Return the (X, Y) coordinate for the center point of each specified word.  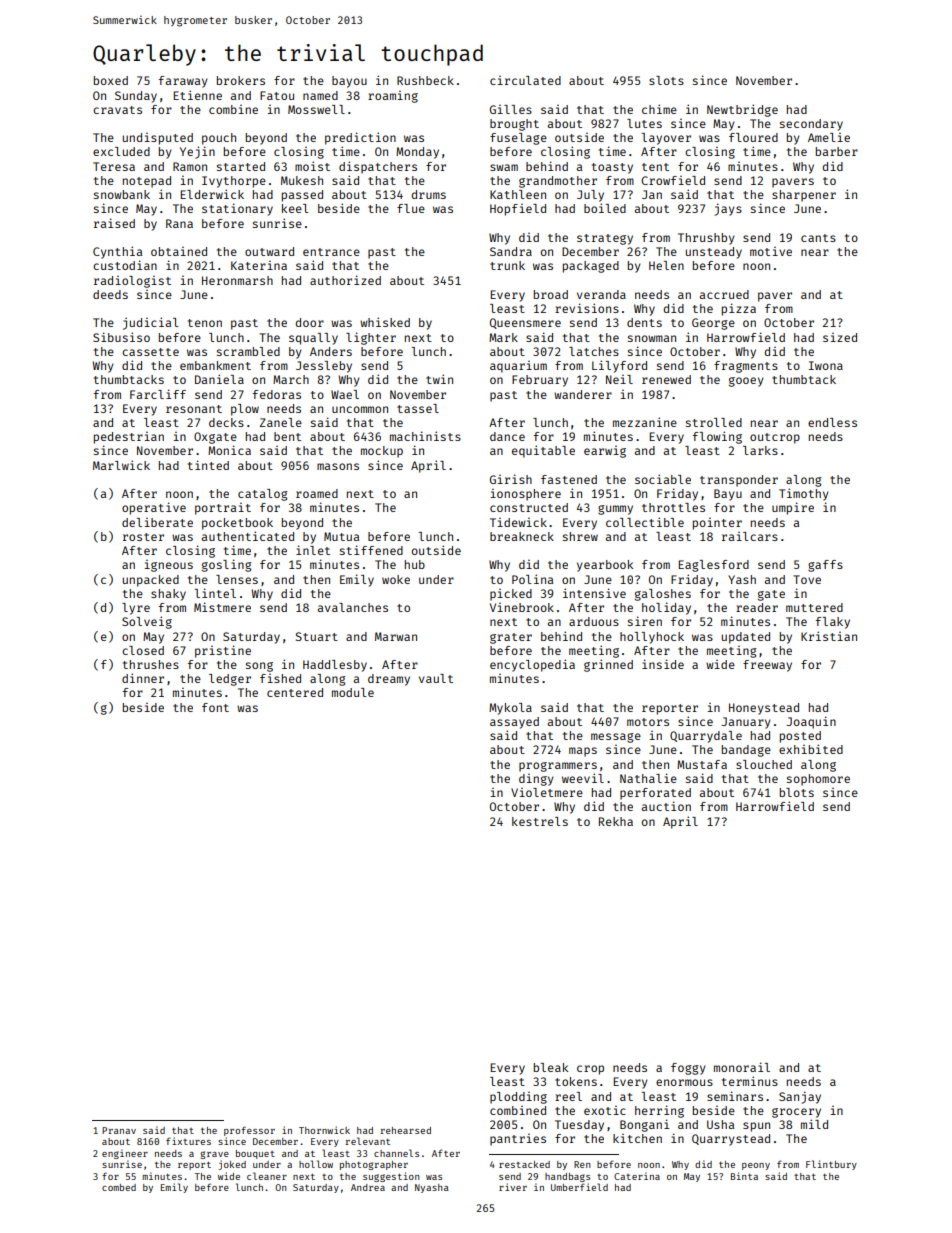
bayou (349, 82)
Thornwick (324, 1130)
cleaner (267, 1176)
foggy (688, 1069)
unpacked (151, 581)
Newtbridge (742, 110)
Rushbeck (425, 80)
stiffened (371, 550)
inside (663, 664)
